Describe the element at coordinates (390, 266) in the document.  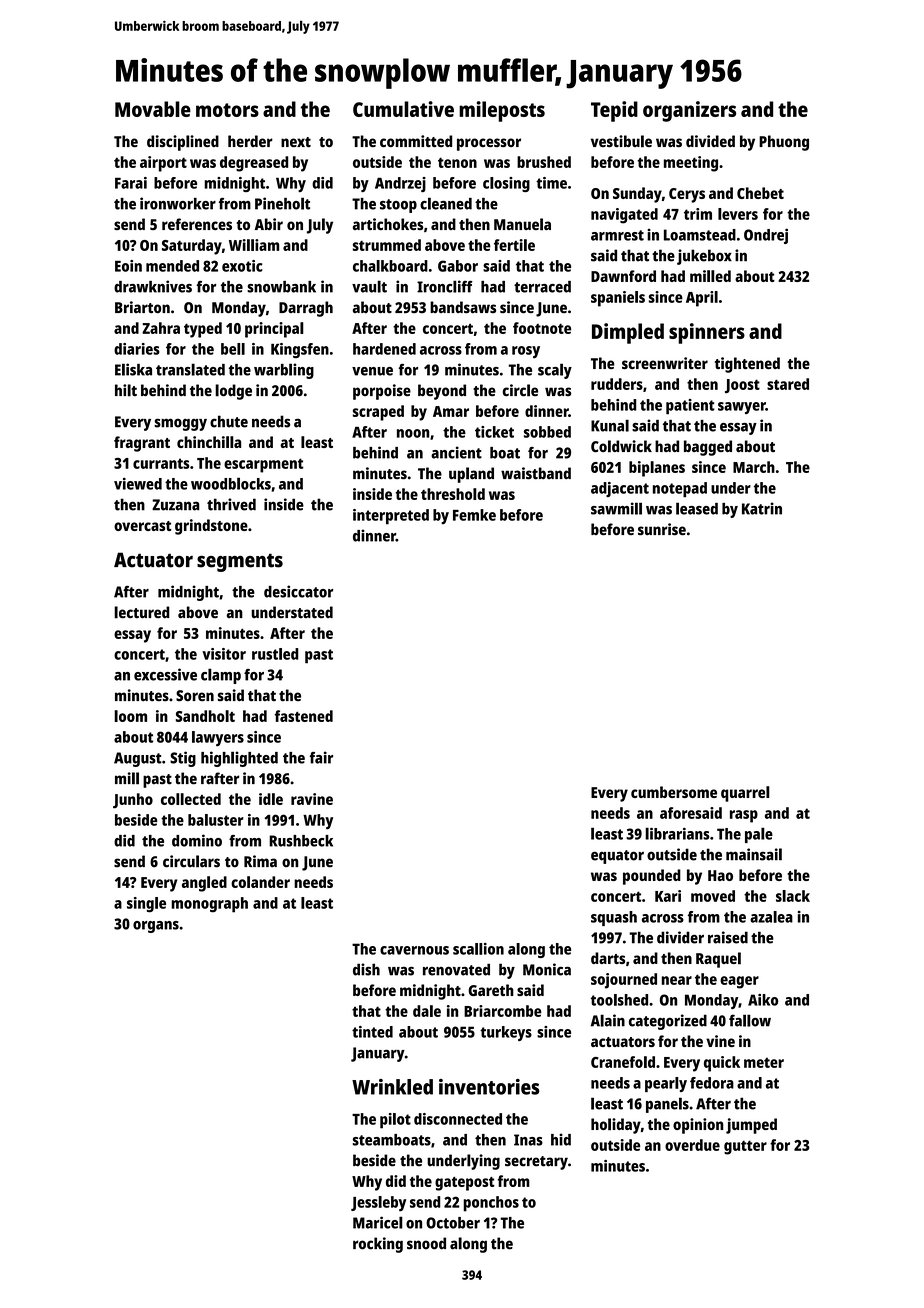
I see `chalkboard` at that location.
